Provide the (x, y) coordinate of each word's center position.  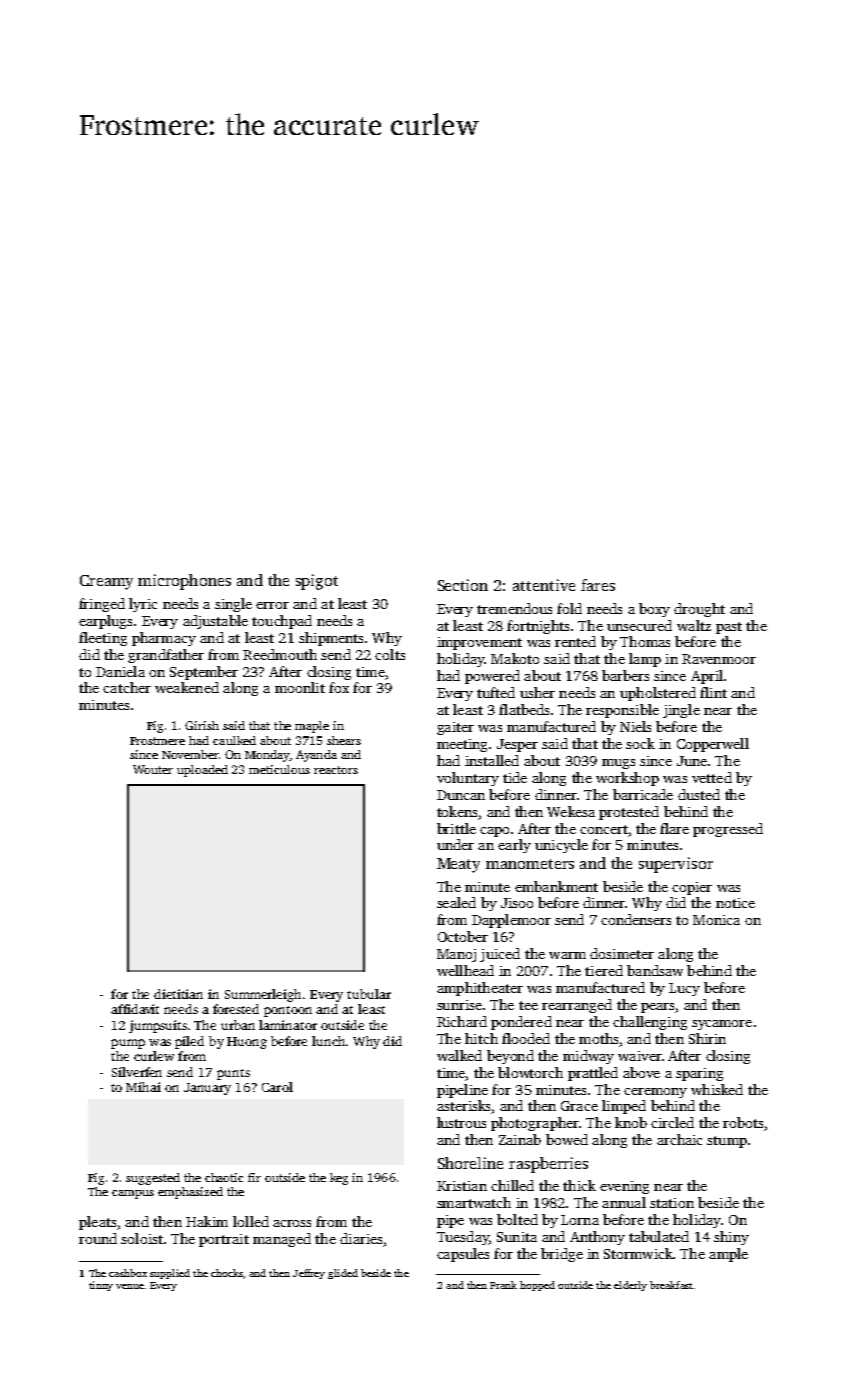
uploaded (202, 771)
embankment (556, 886)
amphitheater (480, 989)
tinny (101, 1286)
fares (598, 585)
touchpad (282, 622)
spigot (317, 582)
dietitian (178, 994)
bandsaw (655, 970)
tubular (369, 994)
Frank (503, 1285)
